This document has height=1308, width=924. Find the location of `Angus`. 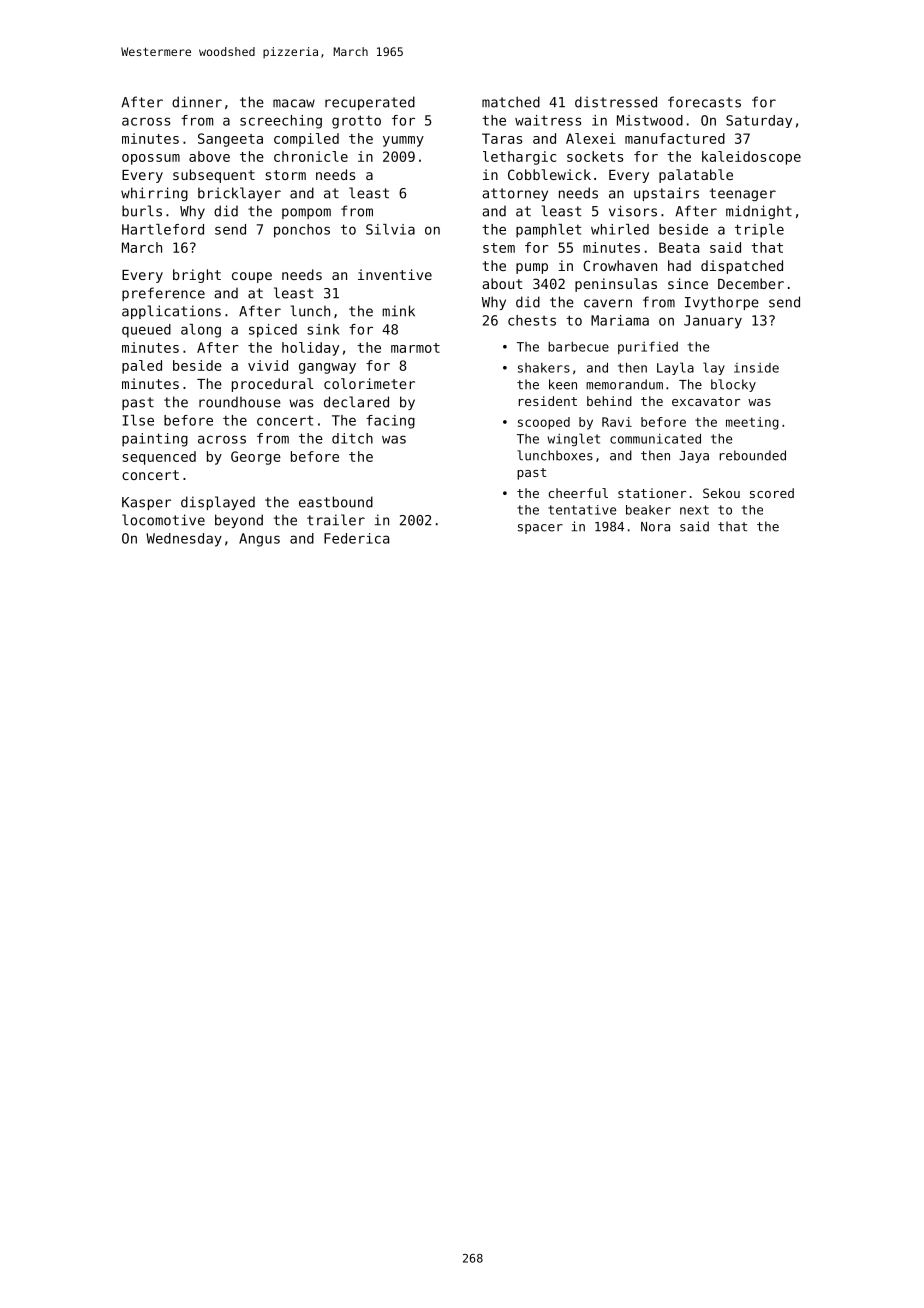

Angus is located at coordinates (259, 540).
